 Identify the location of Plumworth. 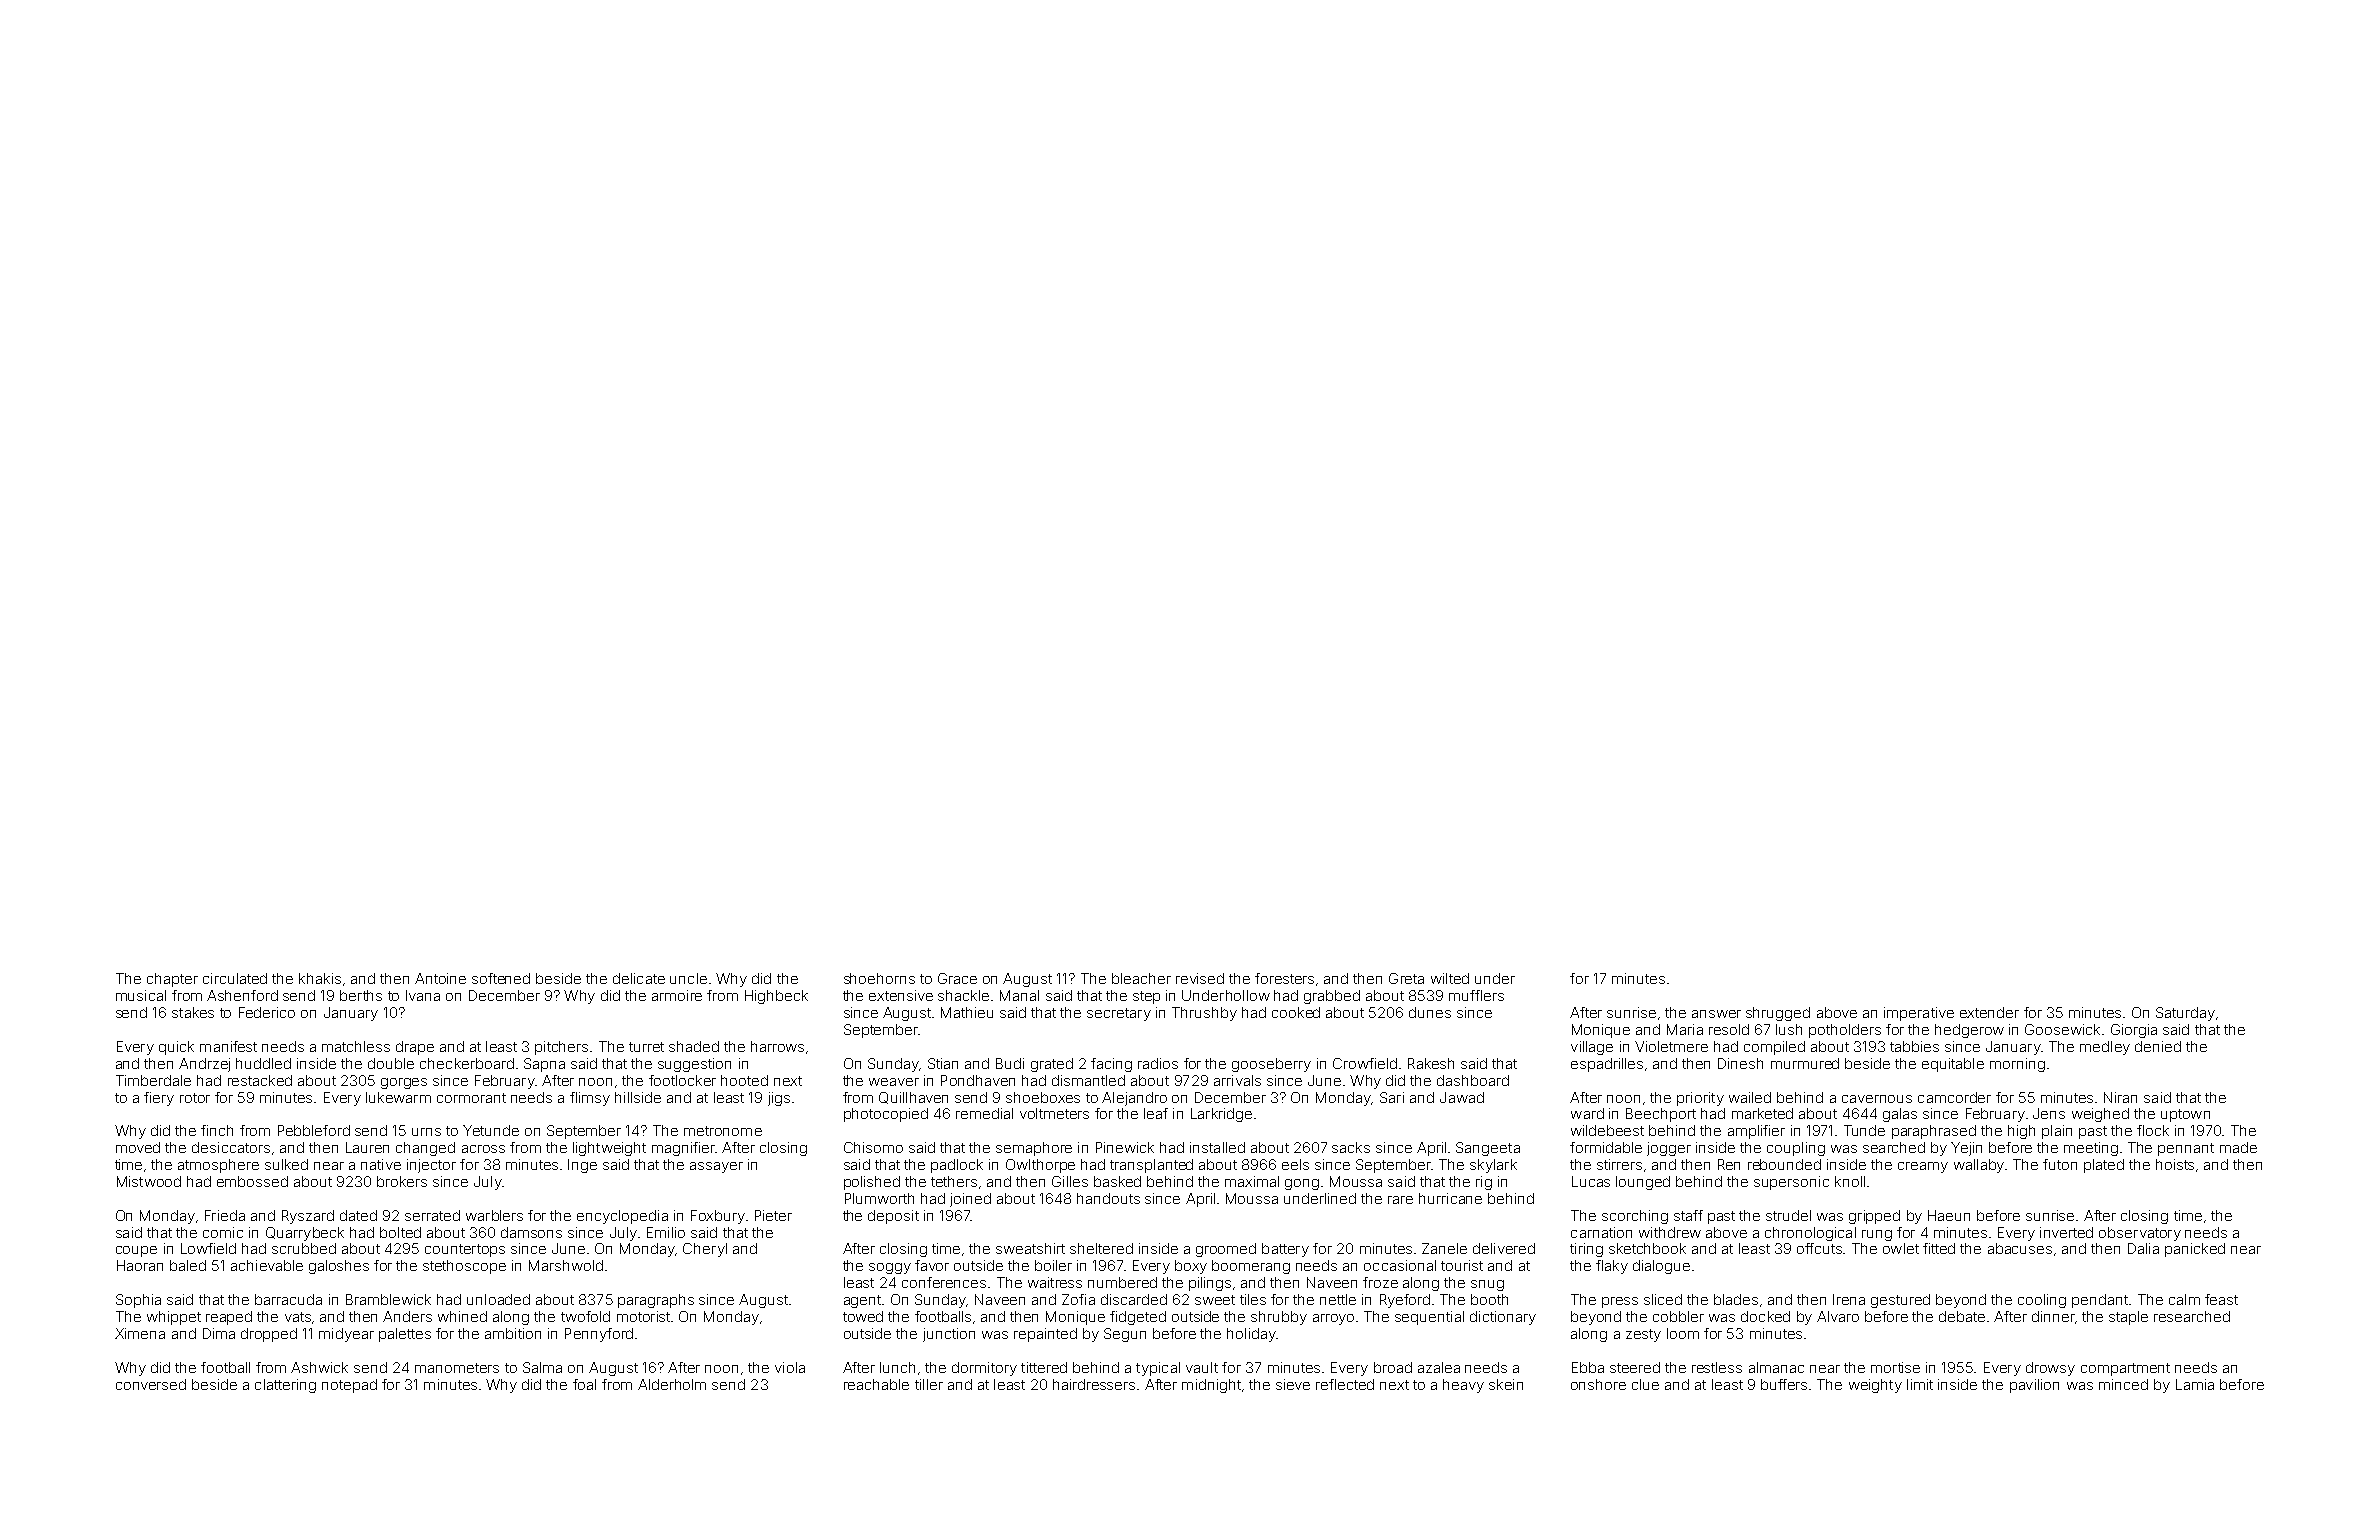
(879, 1198).
